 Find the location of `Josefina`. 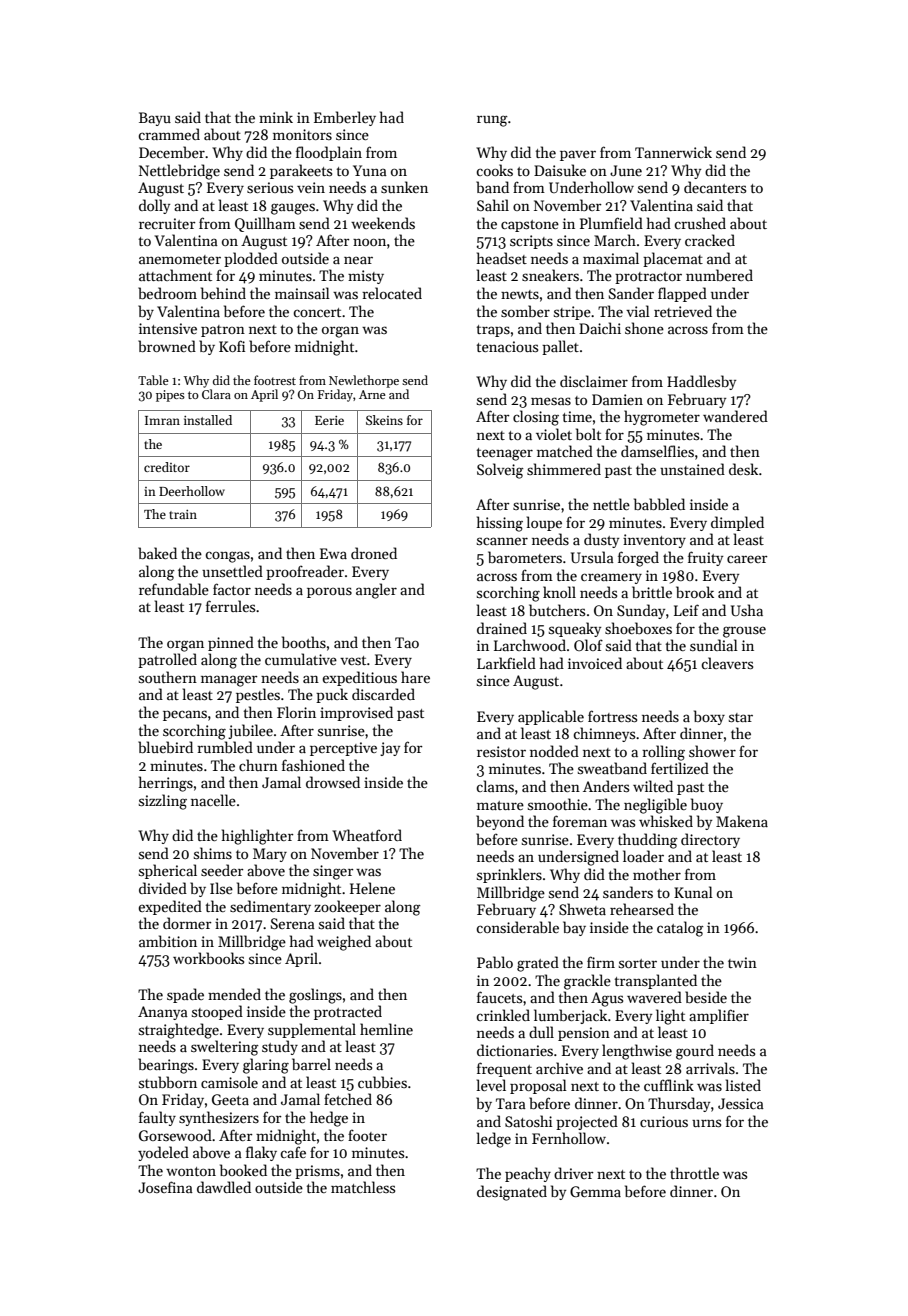

Josefina is located at coordinates (165, 1187).
